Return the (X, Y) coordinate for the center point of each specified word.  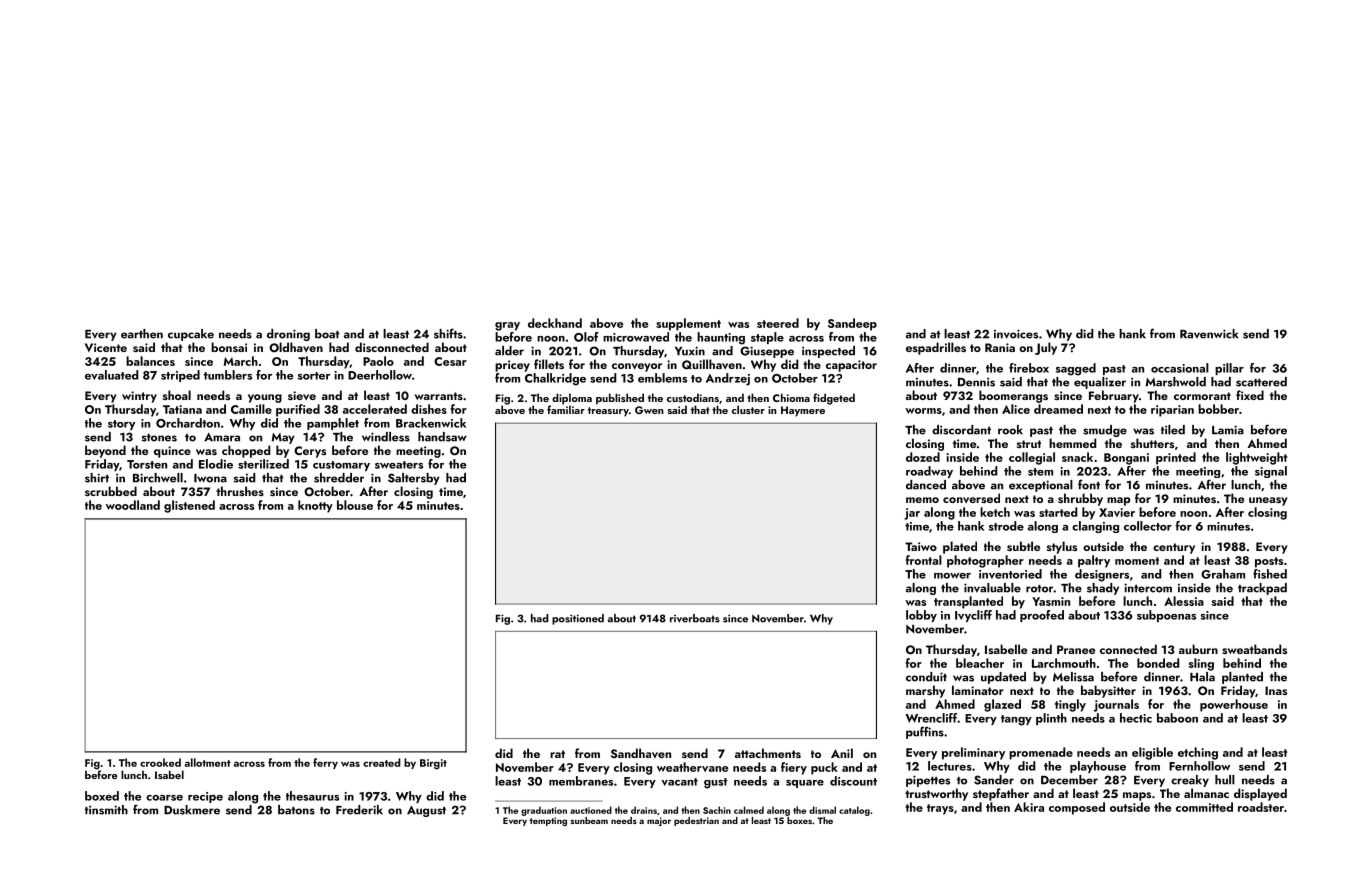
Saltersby (414, 479)
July (1046, 348)
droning (288, 335)
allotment (208, 762)
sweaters (399, 465)
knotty (315, 506)
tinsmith (106, 810)
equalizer (1100, 383)
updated (1003, 678)
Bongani (1126, 459)
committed (1204, 807)
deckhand (555, 323)
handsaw (442, 437)
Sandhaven (641, 753)
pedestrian (696, 821)
